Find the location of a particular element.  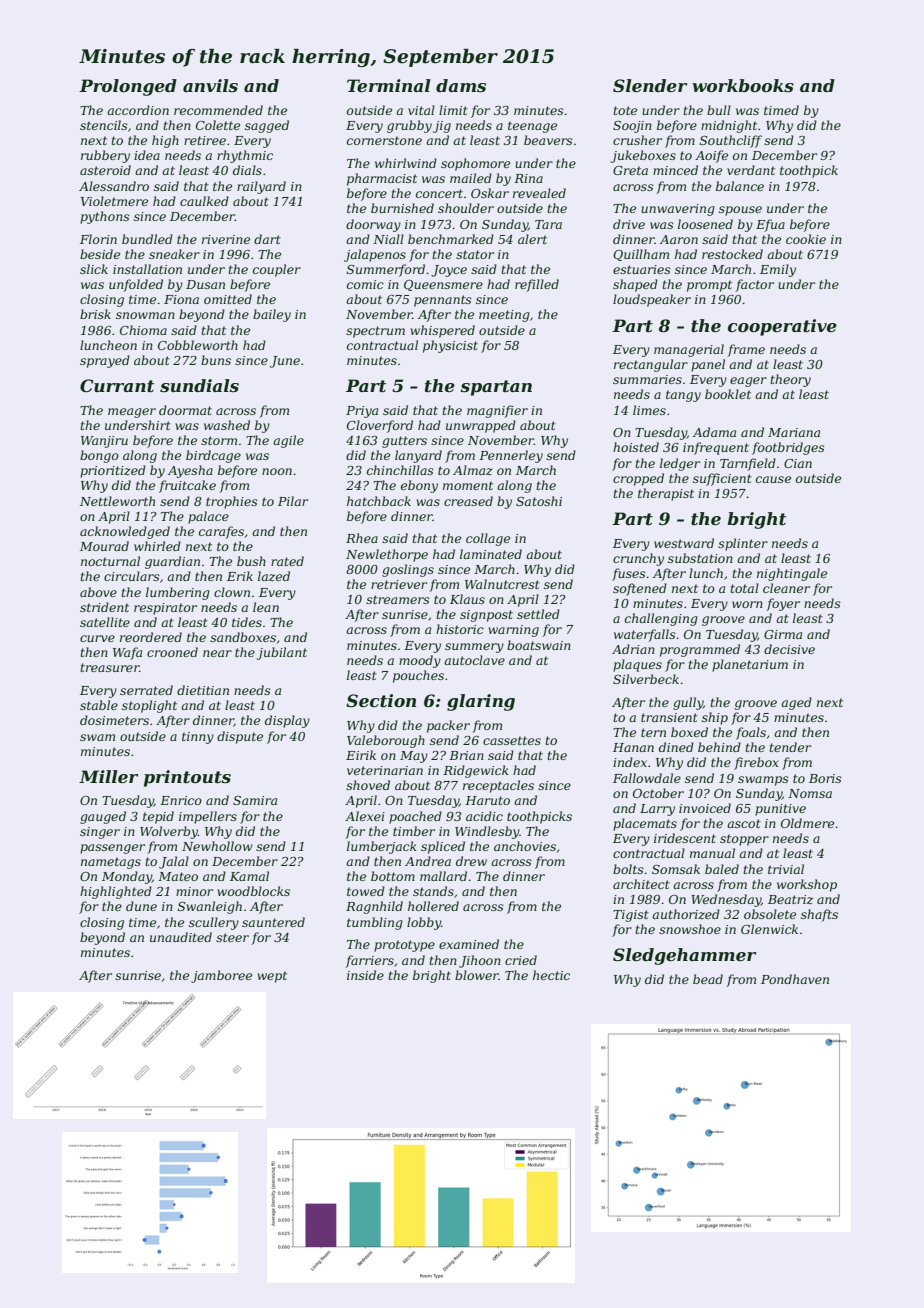

washed is located at coordinates (227, 425).
